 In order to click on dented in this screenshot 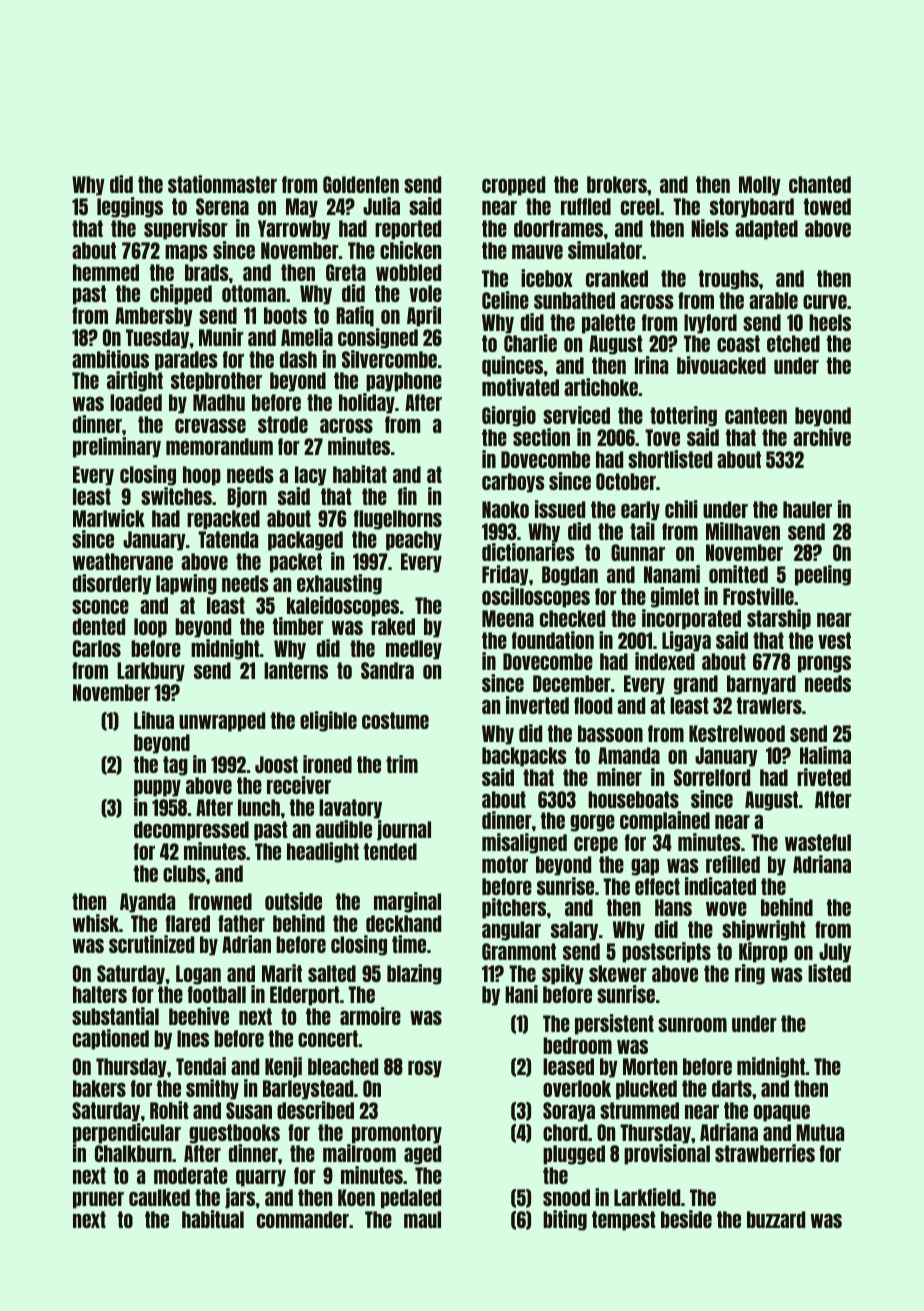, I will do `click(99, 626)`.
